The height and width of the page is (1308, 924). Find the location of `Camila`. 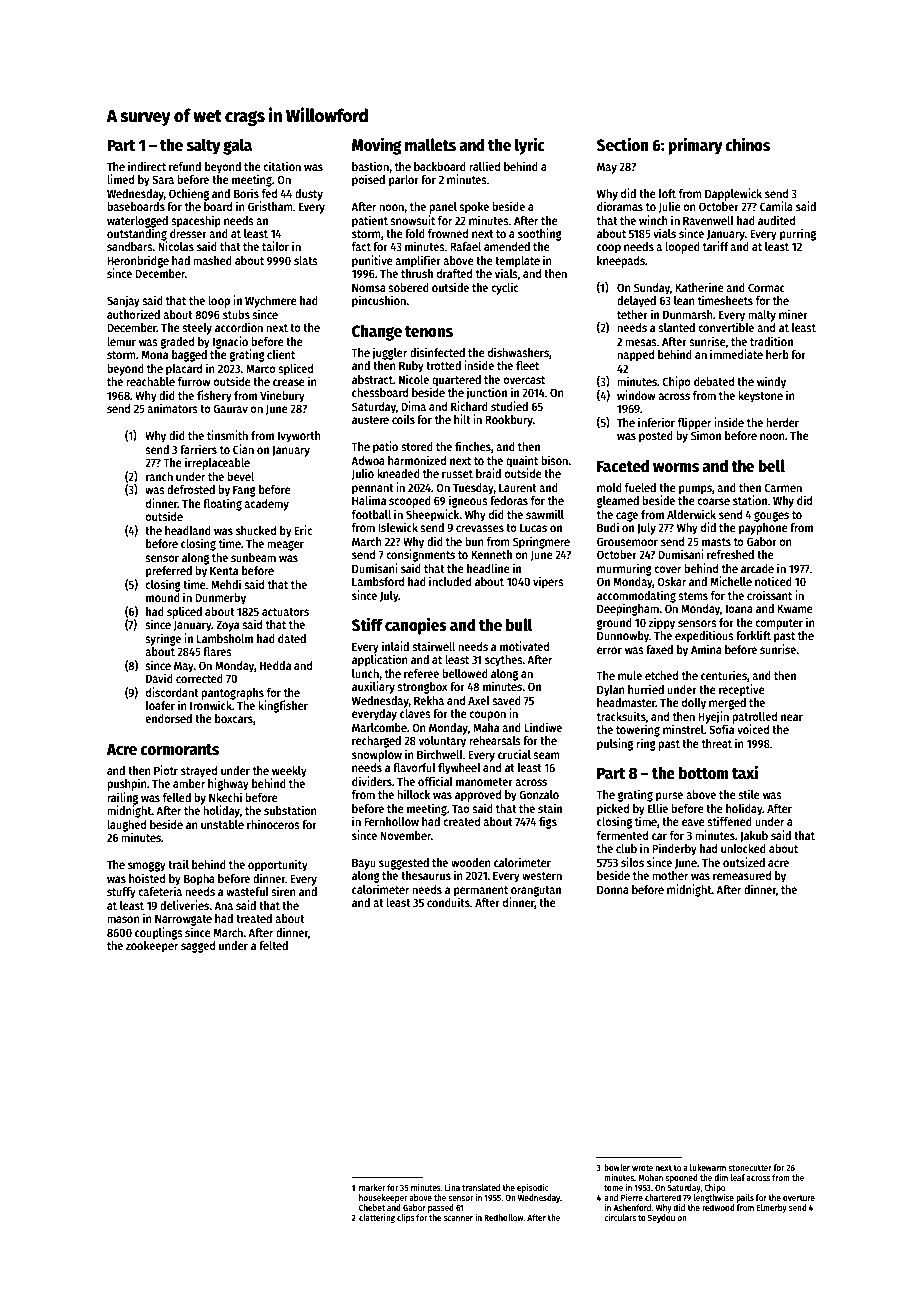

Camila is located at coordinates (776, 206).
